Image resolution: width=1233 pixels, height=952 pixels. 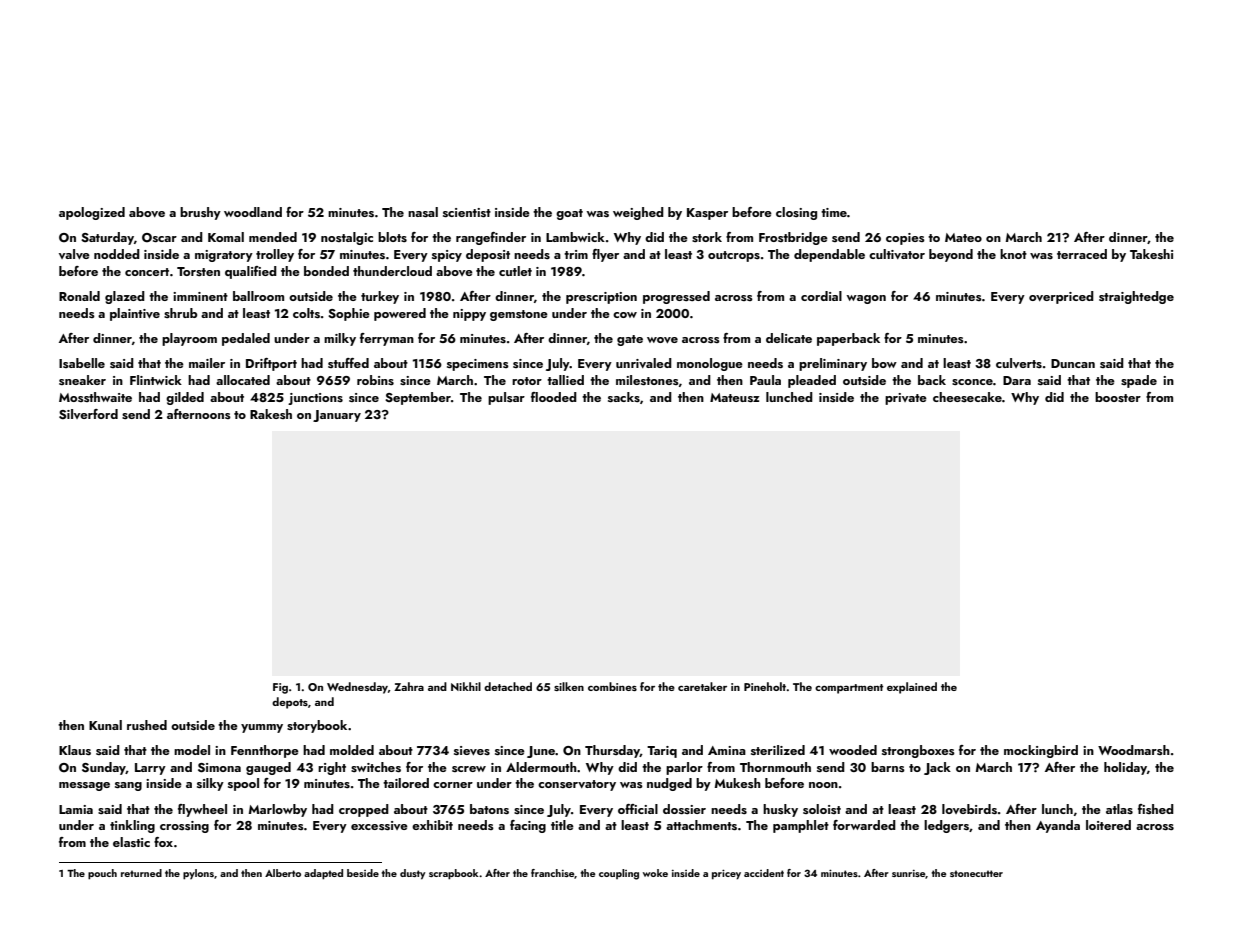 I want to click on cutlet, so click(x=515, y=271).
